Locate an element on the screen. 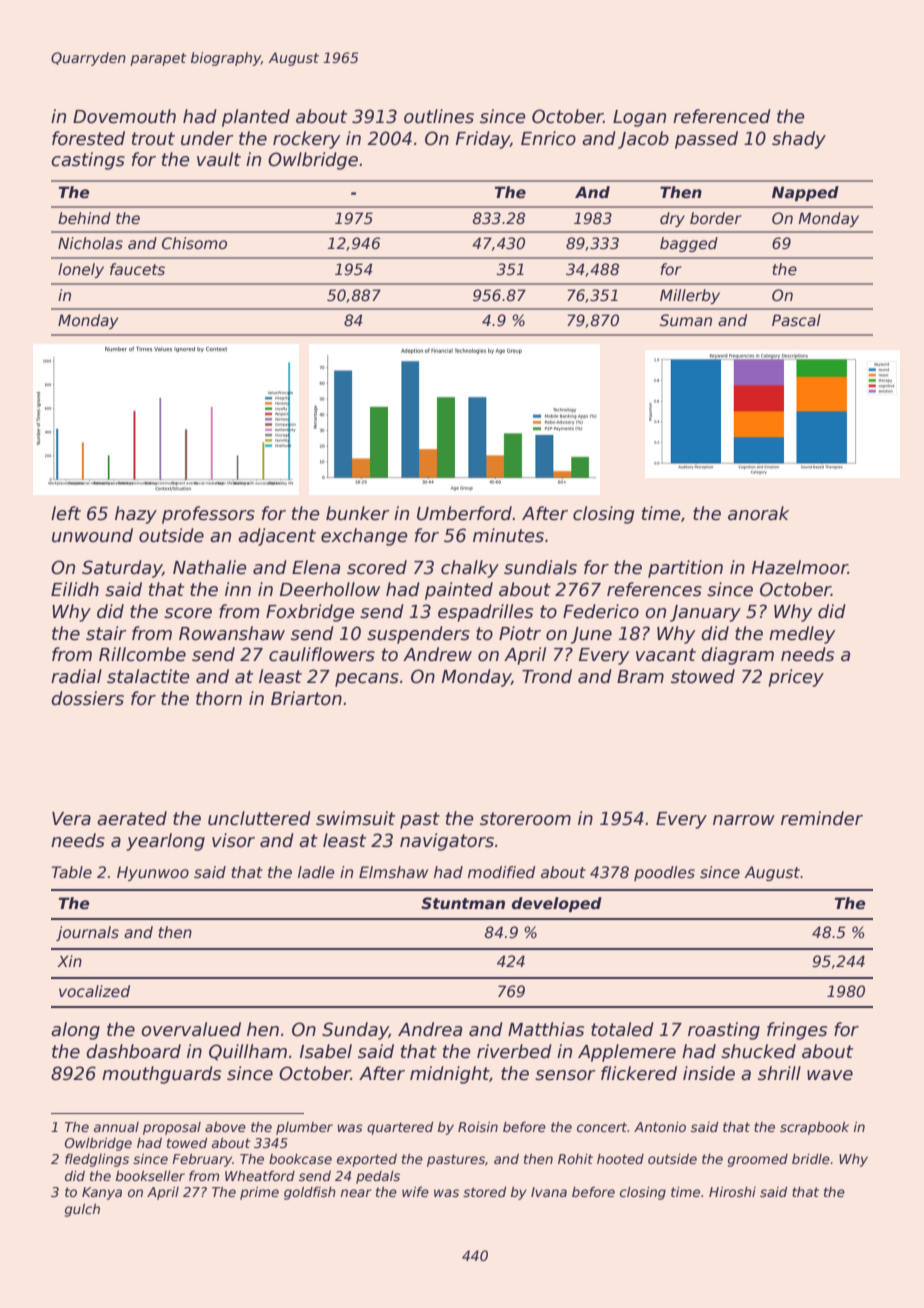 The width and height of the screenshot is (924, 1308). Isabel is located at coordinates (326, 1051).
